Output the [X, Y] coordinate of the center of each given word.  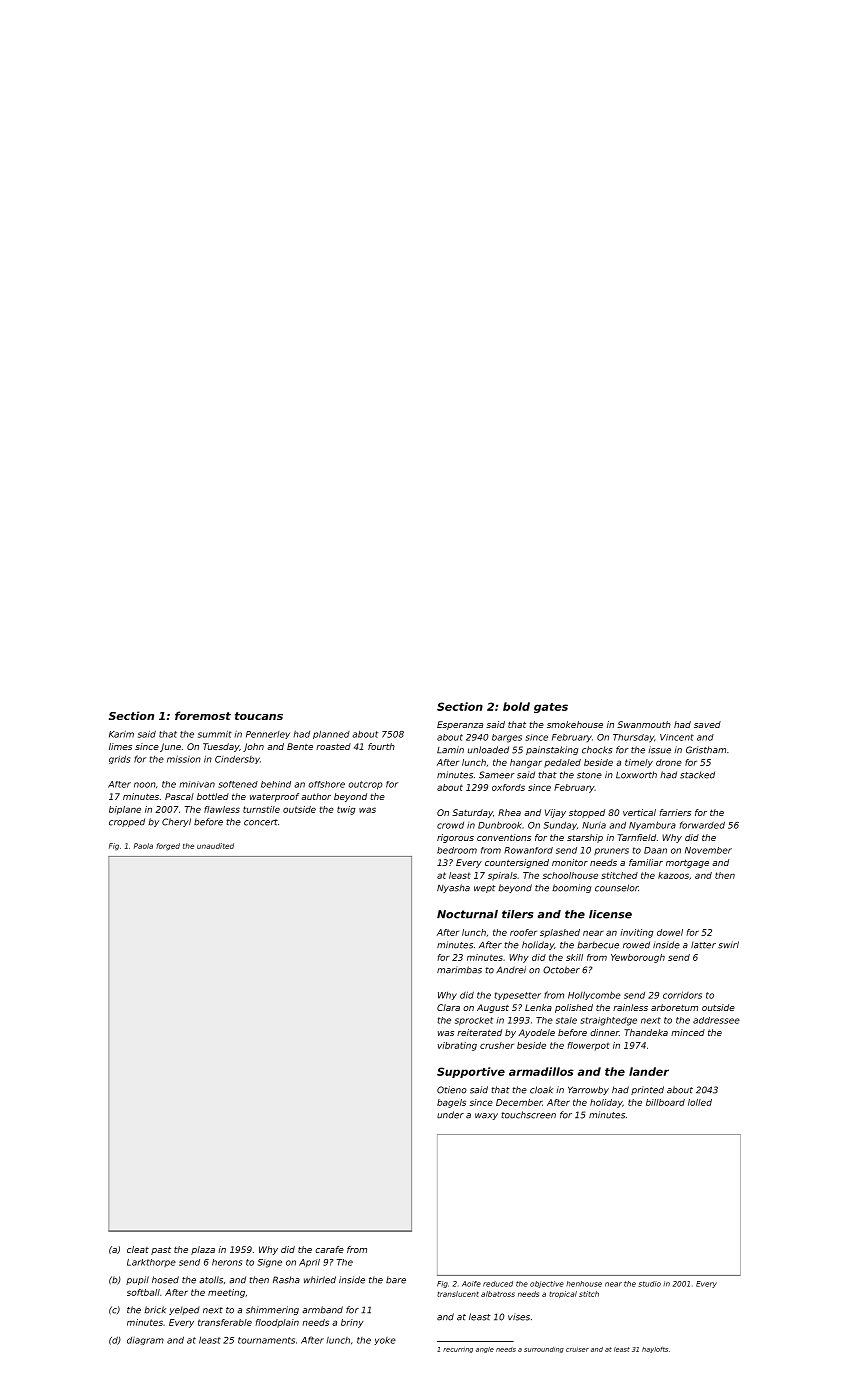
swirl [728, 945]
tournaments [266, 1340]
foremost [203, 715]
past [161, 1250]
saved [707, 724]
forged [168, 847]
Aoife [471, 1284]
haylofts [655, 1350]
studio [649, 1284]
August [493, 1008]
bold [516, 706]
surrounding [544, 1350]
